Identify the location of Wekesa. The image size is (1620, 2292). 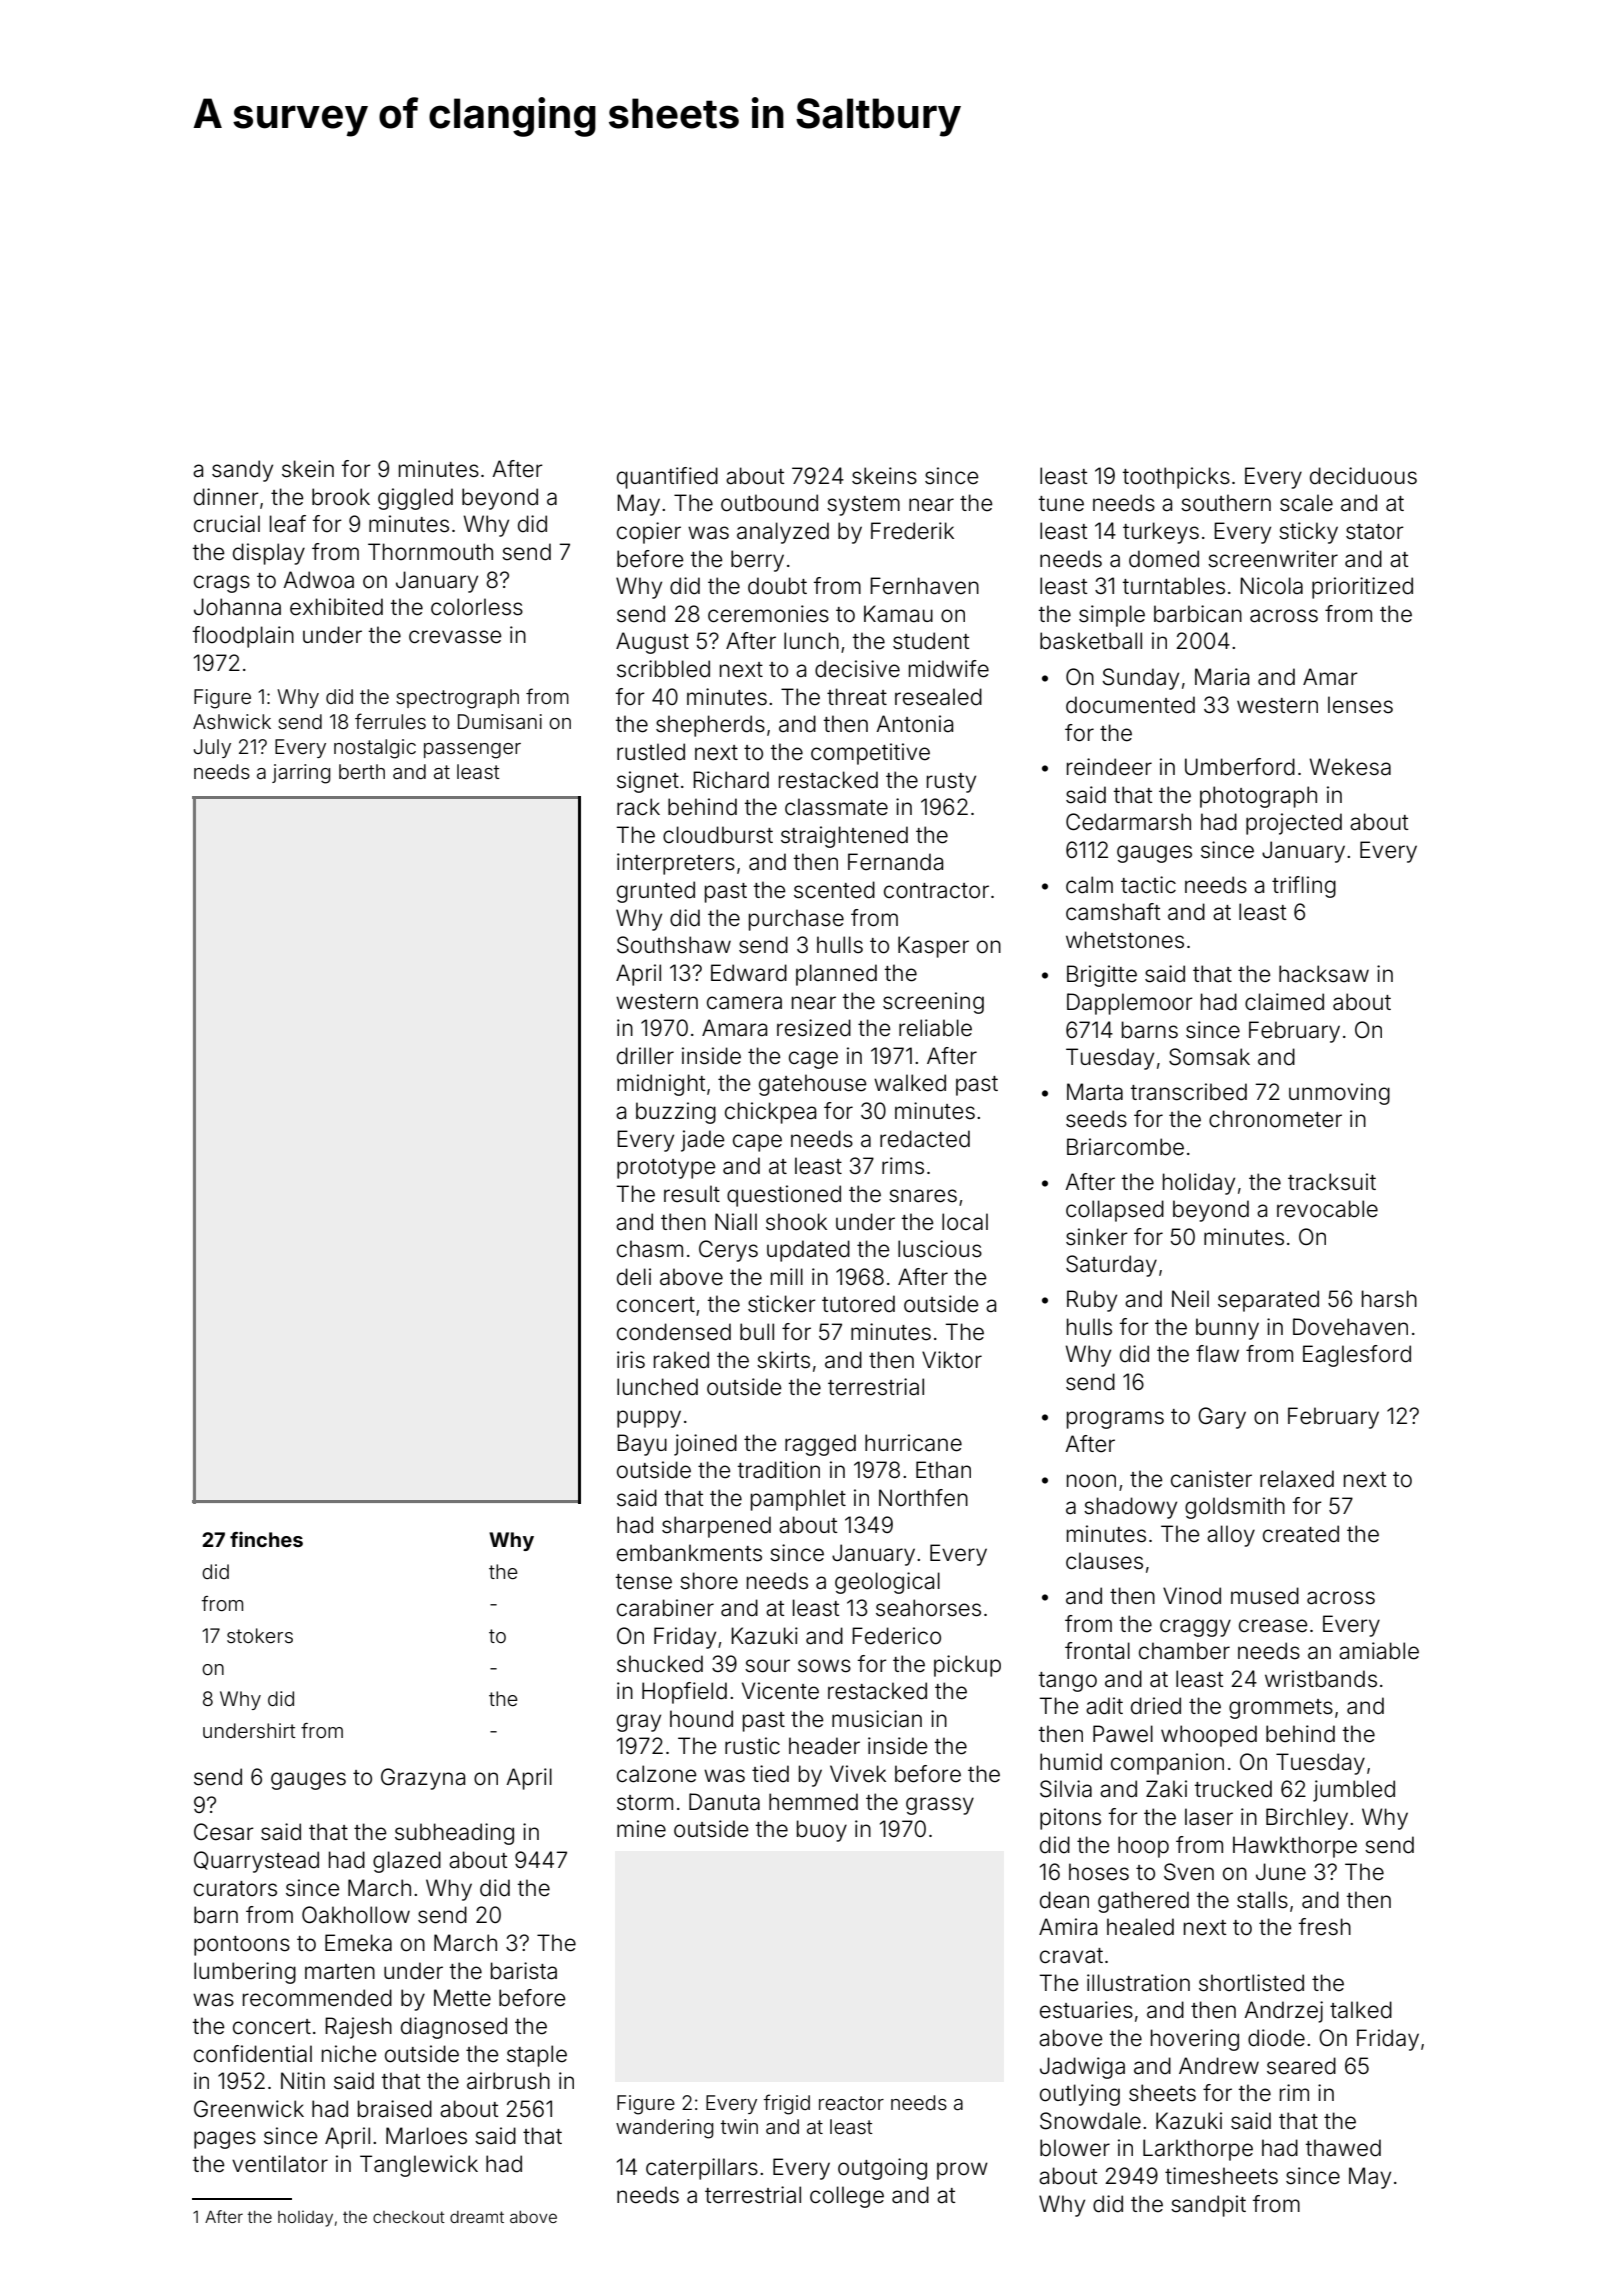
(1350, 767).
